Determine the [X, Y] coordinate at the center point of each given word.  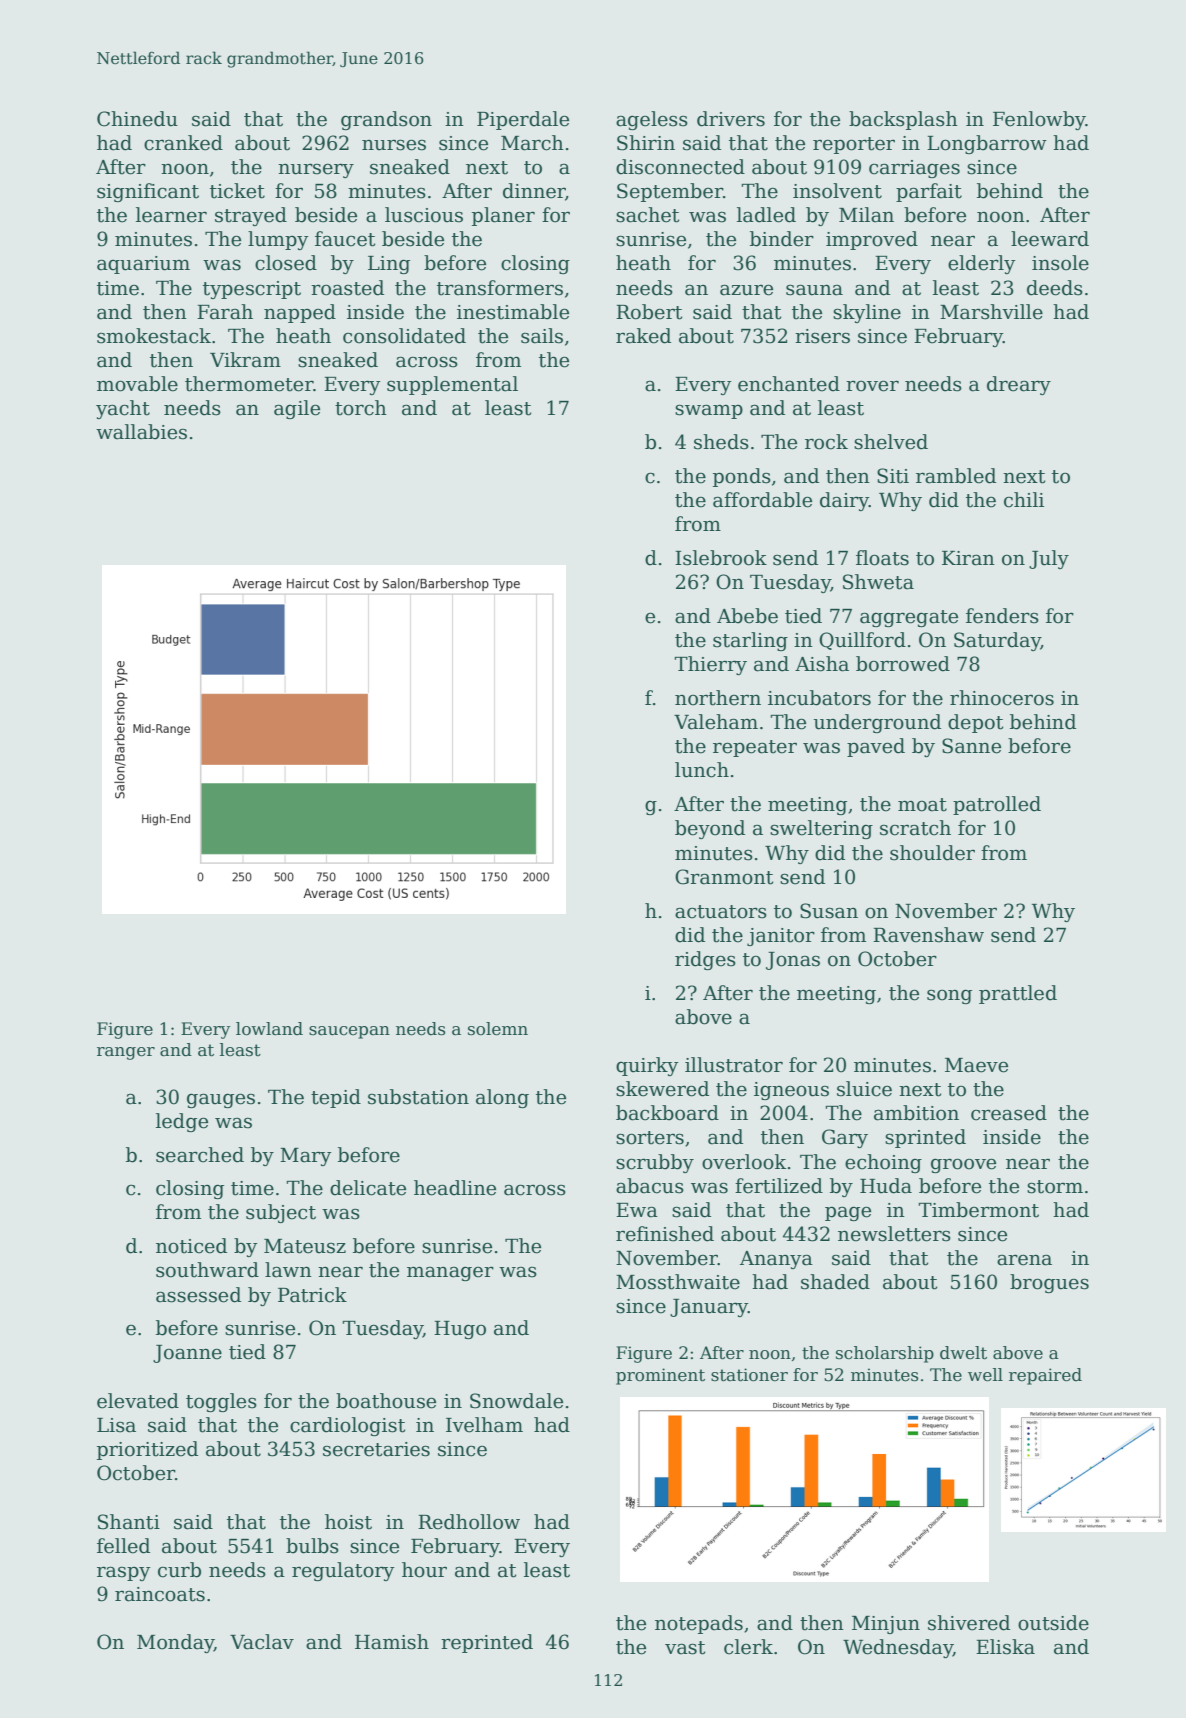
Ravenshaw [928, 935]
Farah [225, 312]
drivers [731, 119]
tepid [336, 1098]
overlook [744, 1162]
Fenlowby [1039, 120]
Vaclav [262, 1642]
